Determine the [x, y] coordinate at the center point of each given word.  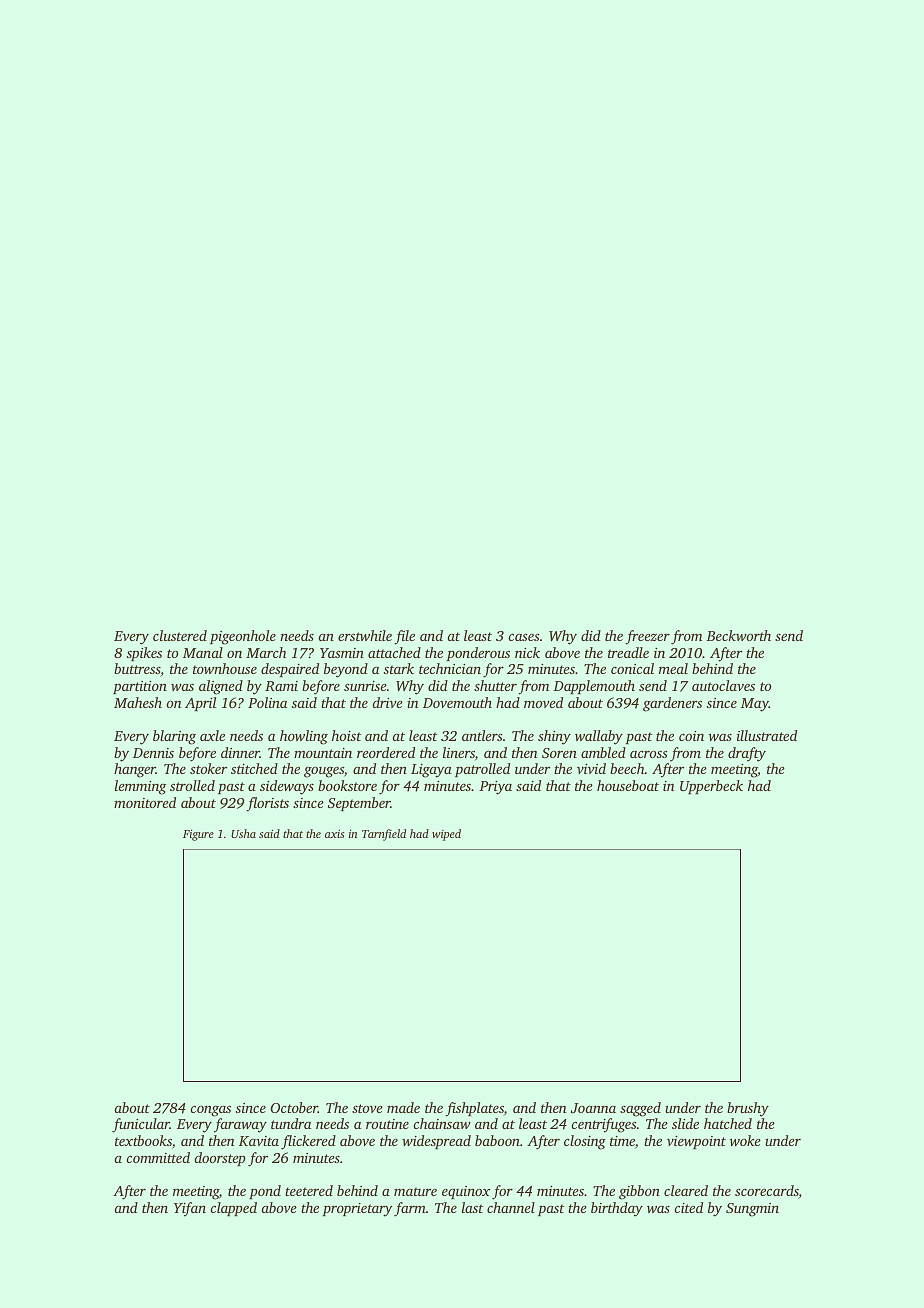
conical [632, 668]
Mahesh [138, 702]
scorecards [767, 1192]
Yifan [190, 1209]
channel [511, 1207]
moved [543, 702]
